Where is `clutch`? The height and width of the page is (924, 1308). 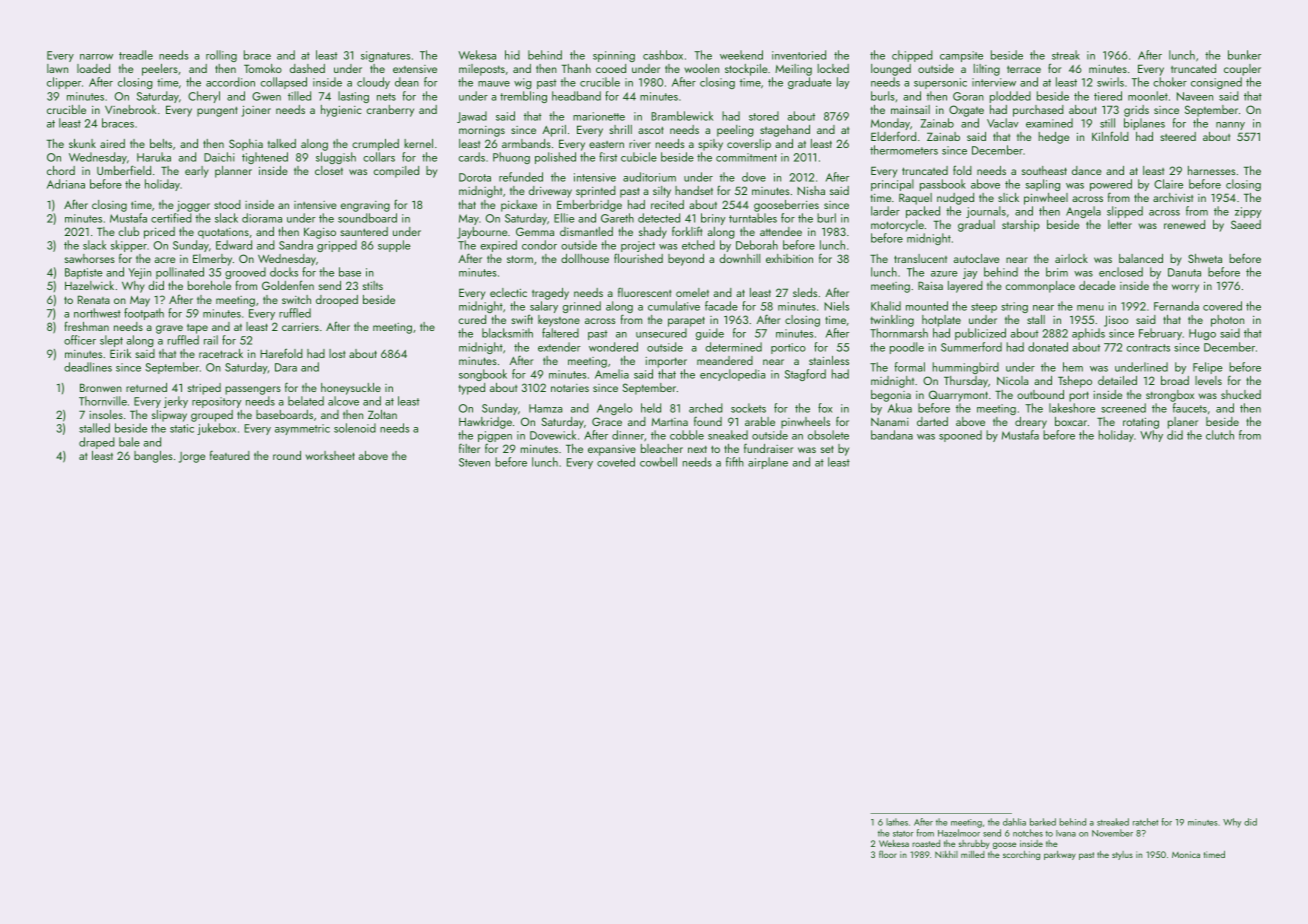
clutch is located at coordinates (1220, 435).
